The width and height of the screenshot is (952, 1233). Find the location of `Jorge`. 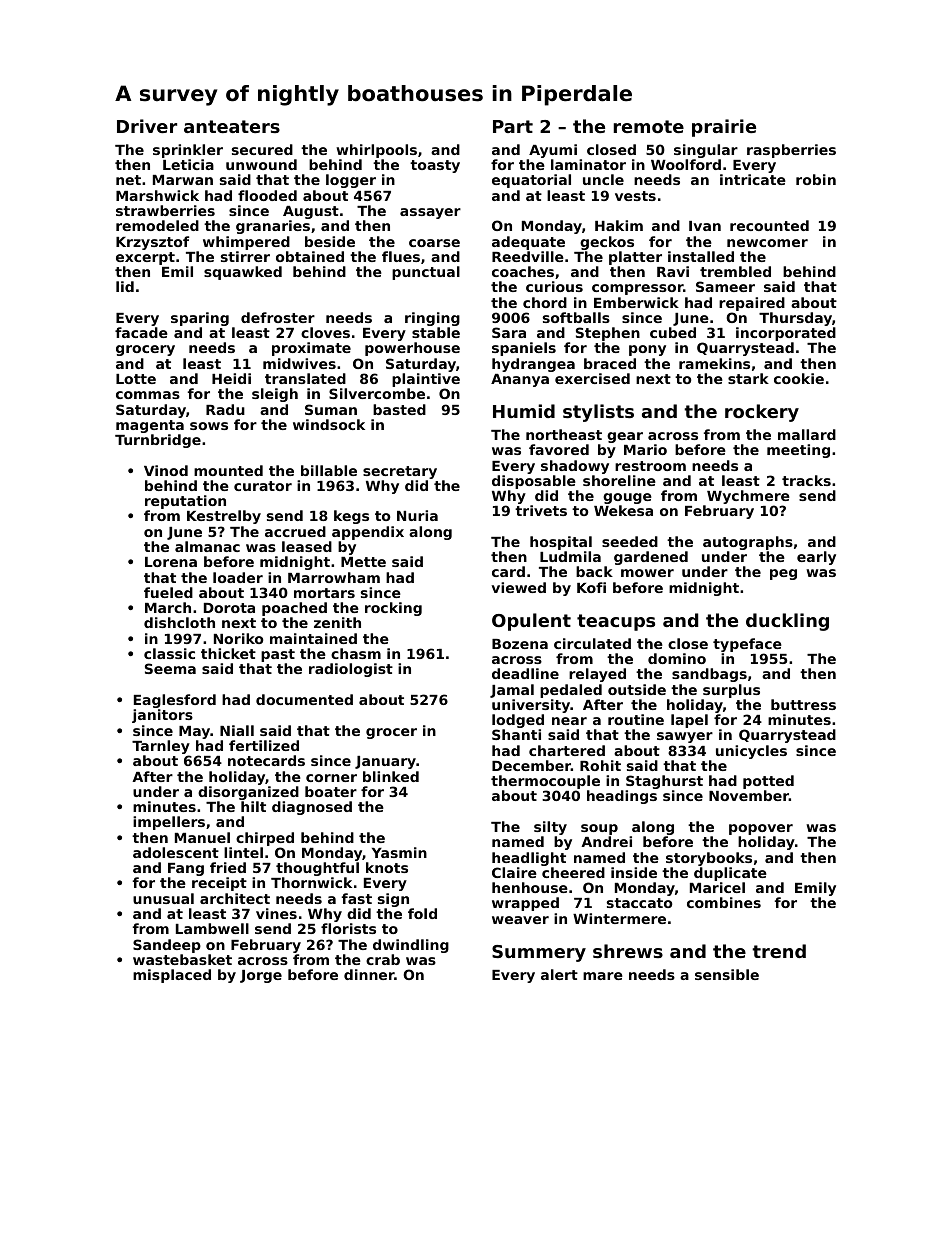

Jorge is located at coordinates (261, 976).
